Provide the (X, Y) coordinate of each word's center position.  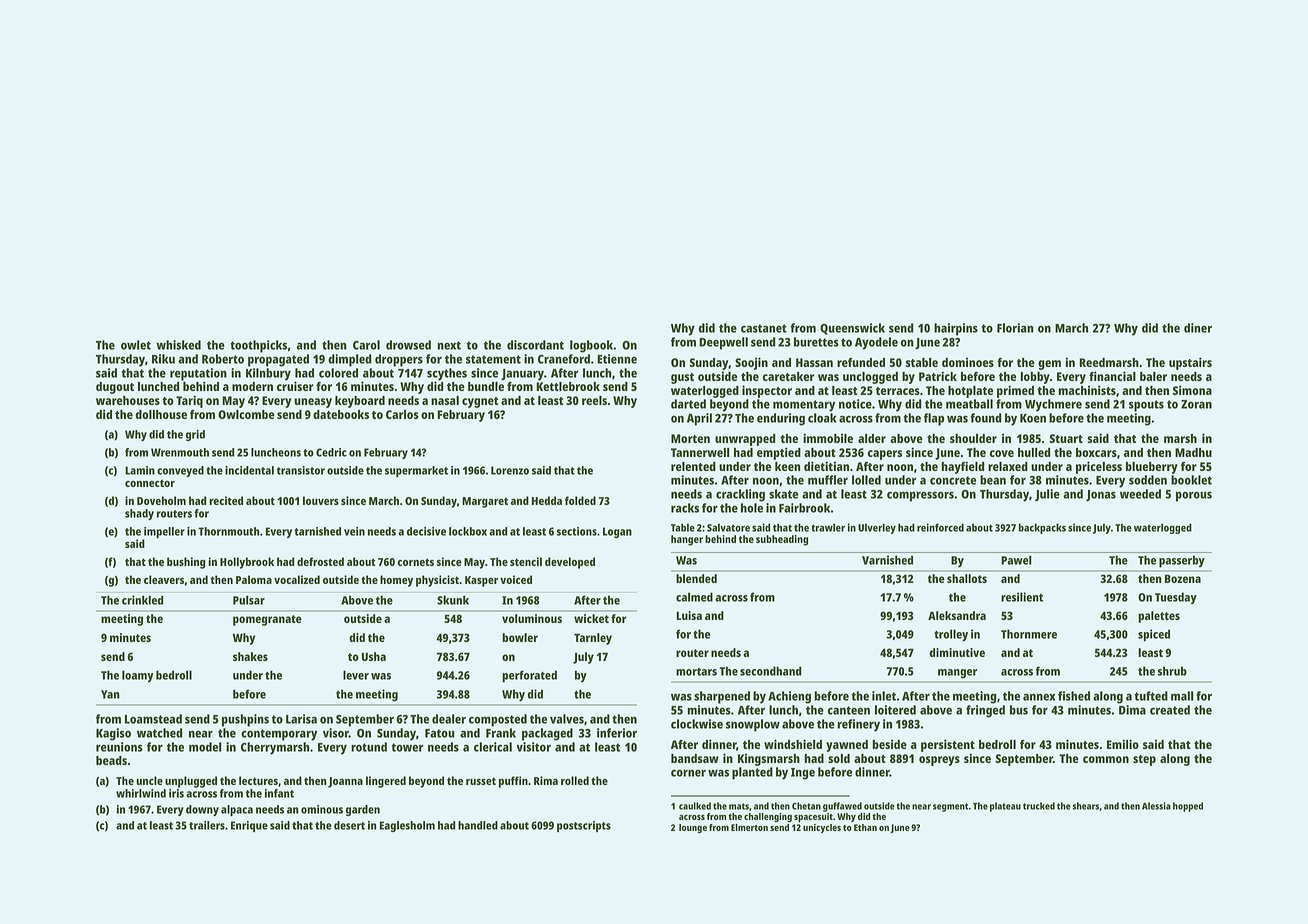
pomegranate (267, 620)
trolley (951, 635)
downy (202, 810)
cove (1002, 453)
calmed (694, 597)
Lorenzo (510, 470)
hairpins (956, 329)
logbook (592, 346)
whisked (178, 345)
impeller (164, 532)
